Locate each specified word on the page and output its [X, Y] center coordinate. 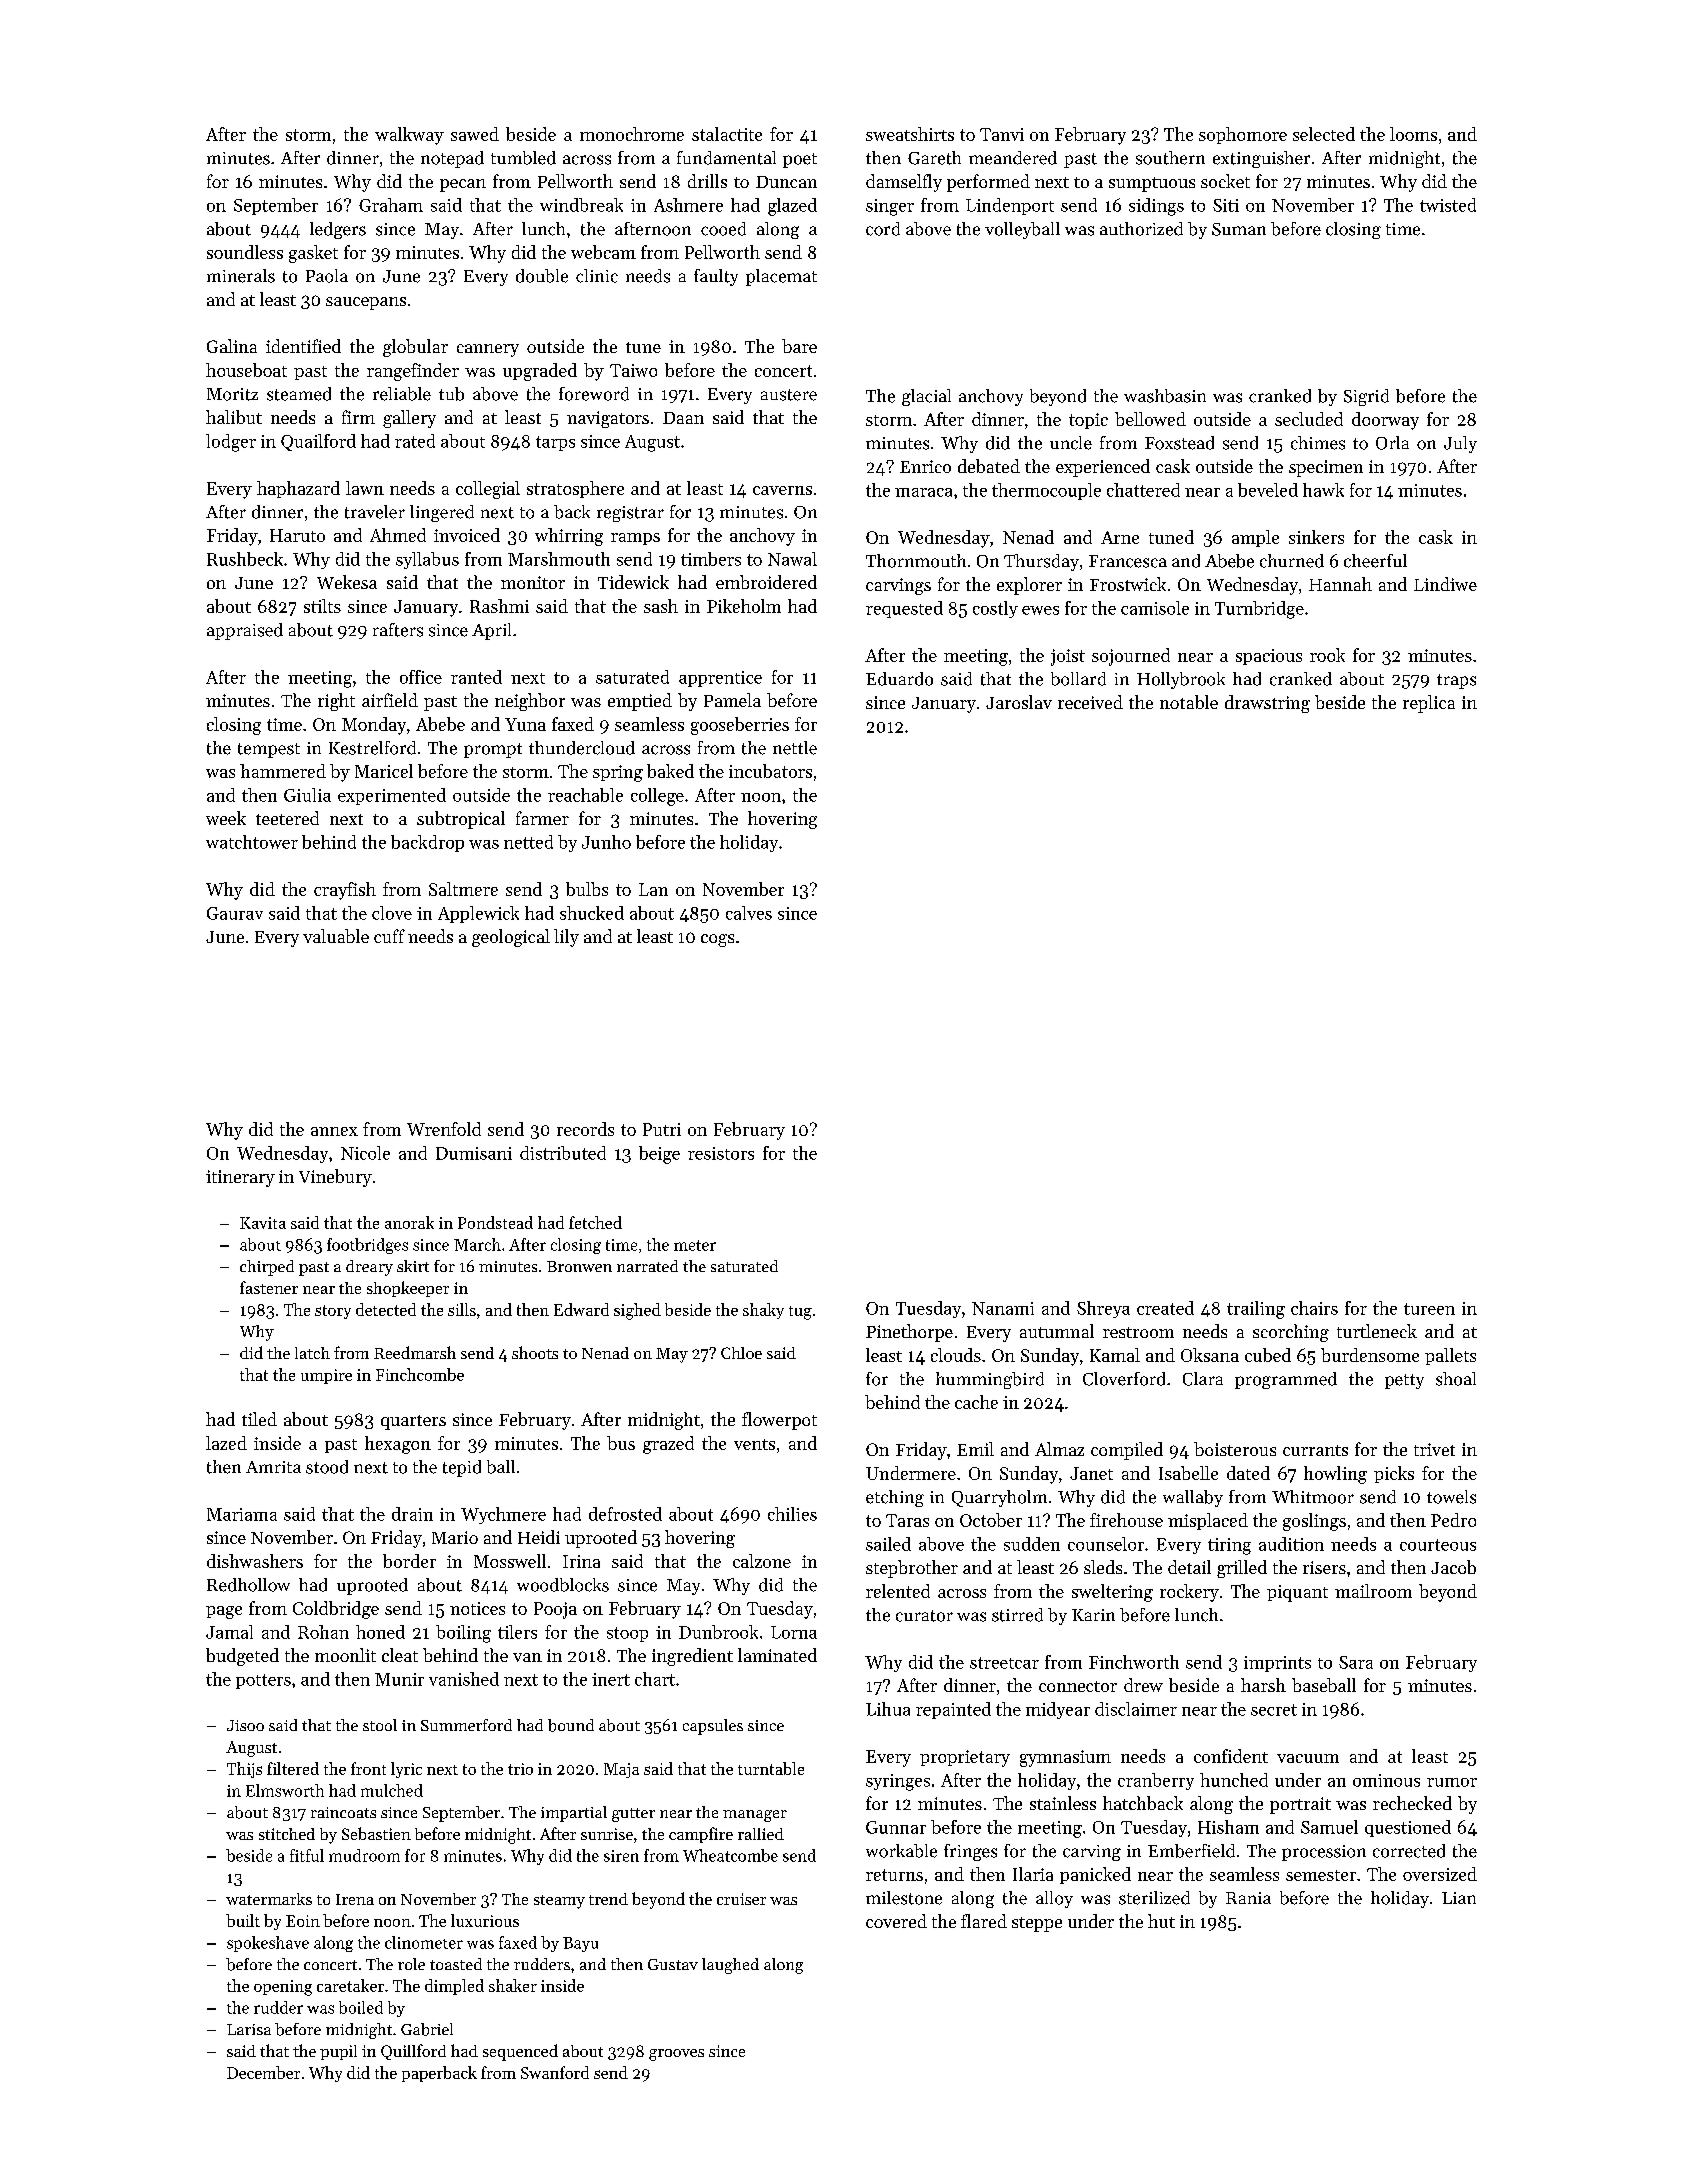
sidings [1156, 207]
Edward [581, 1309]
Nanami [1003, 1308]
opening [283, 1988]
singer [890, 207]
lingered [442, 513]
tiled [259, 1419]
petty [1404, 1381]
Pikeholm [744, 606]
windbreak [581, 205]
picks [1394, 1474]
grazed [668, 1445]
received [1090, 702]
